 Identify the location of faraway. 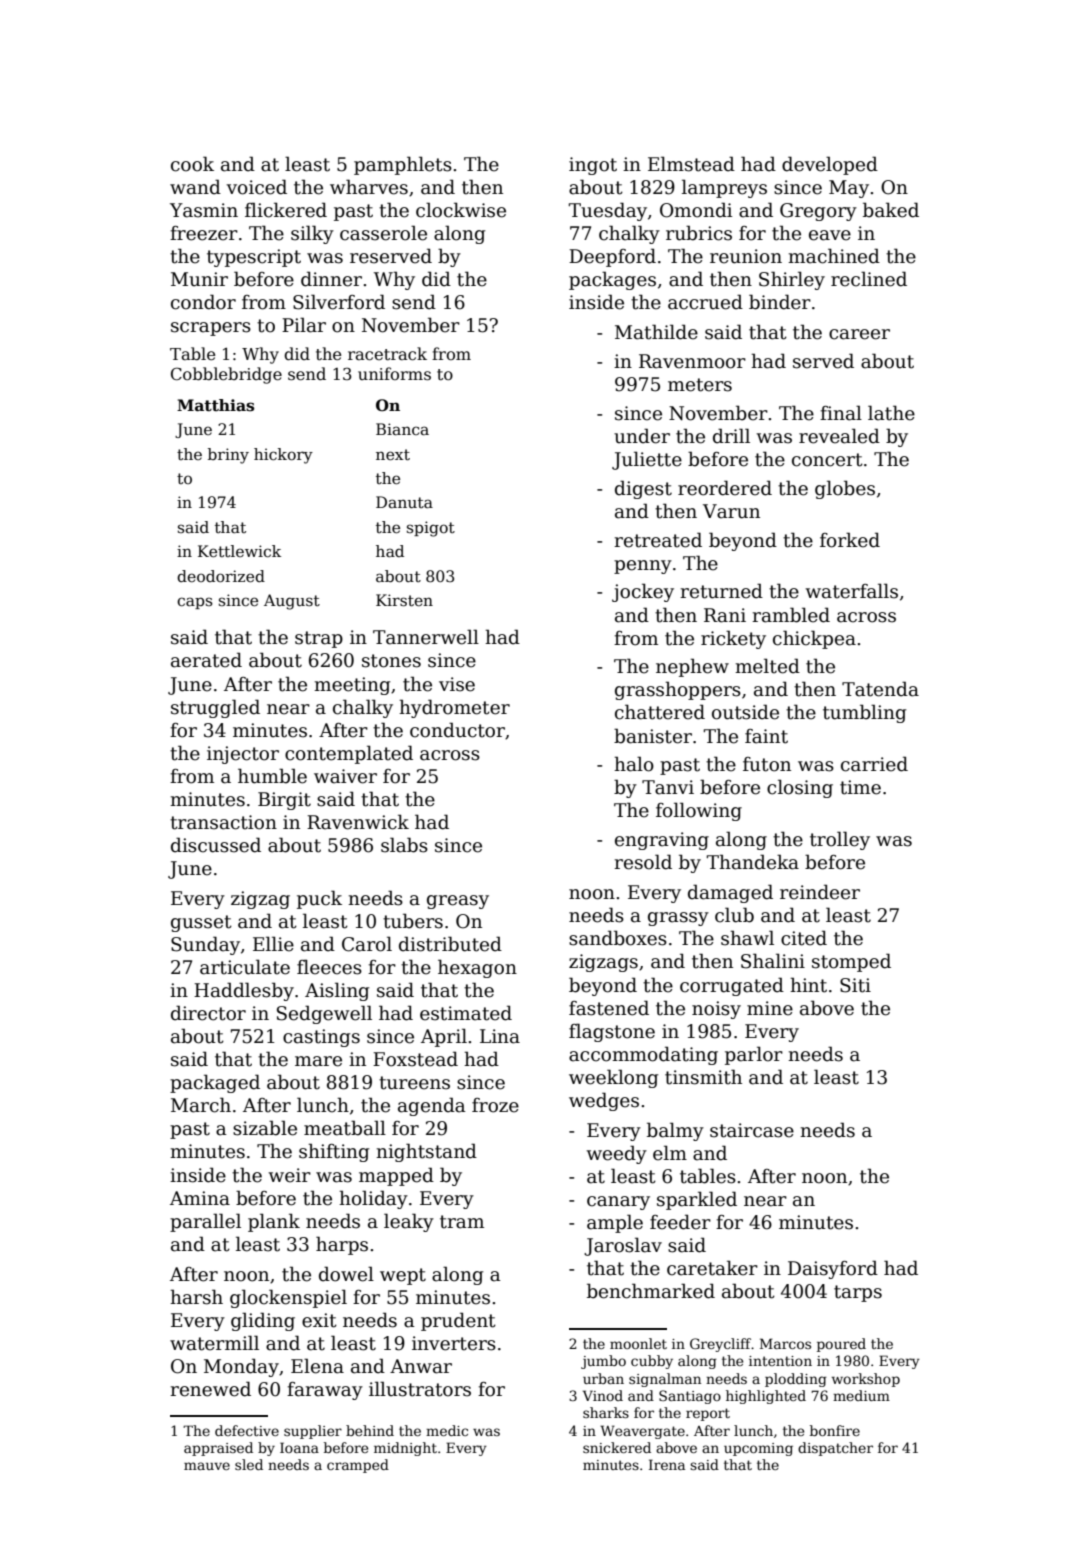
(325, 1391).
